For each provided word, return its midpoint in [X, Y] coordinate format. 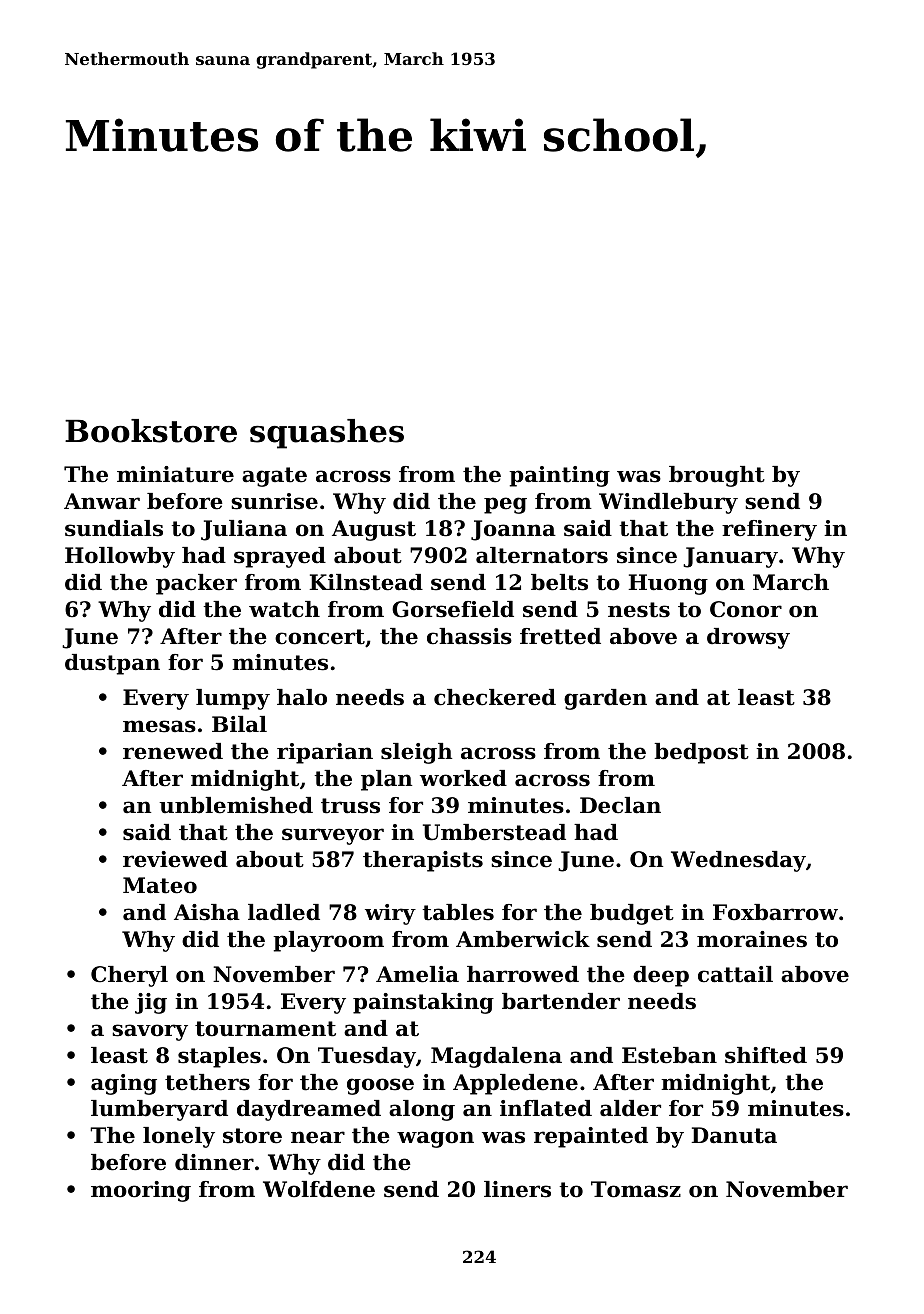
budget [632, 914]
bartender [561, 1001]
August [374, 530]
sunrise [274, 501]
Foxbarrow [775, 912]
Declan [620, 805]
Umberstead [494, 832]
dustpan [112, 664]
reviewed [175, 859]
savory [150, 1032]
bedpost [701, 753]
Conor [746, 609]
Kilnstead [366, 582]
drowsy [748, 638]
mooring [141, 1191]
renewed [173, 751]
